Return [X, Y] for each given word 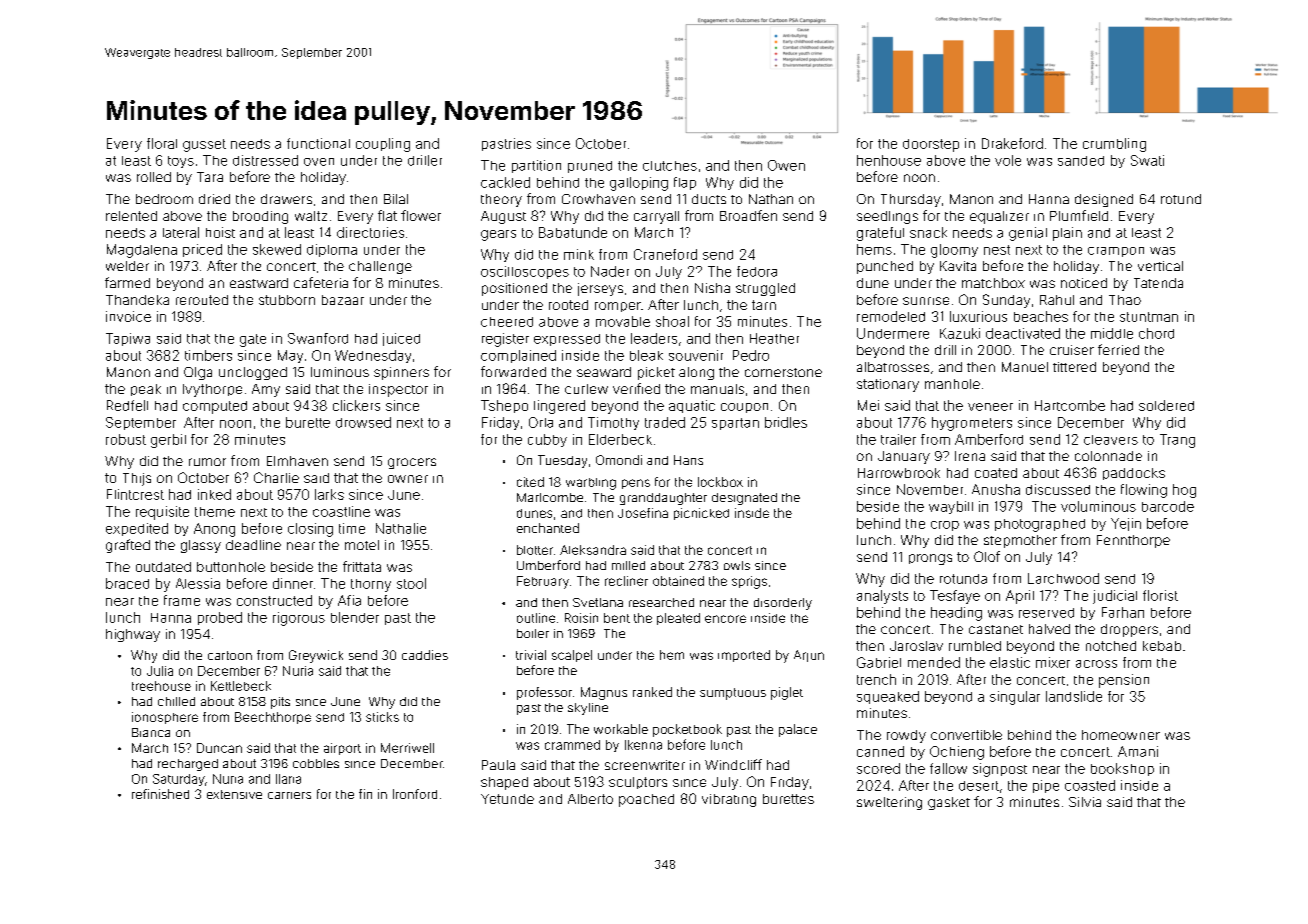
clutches [670, 166]
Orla [541, 422]
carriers [289, 795]
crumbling [1114, 145]
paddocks [1134, 474]
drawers [286, 199]
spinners [401, 373]
